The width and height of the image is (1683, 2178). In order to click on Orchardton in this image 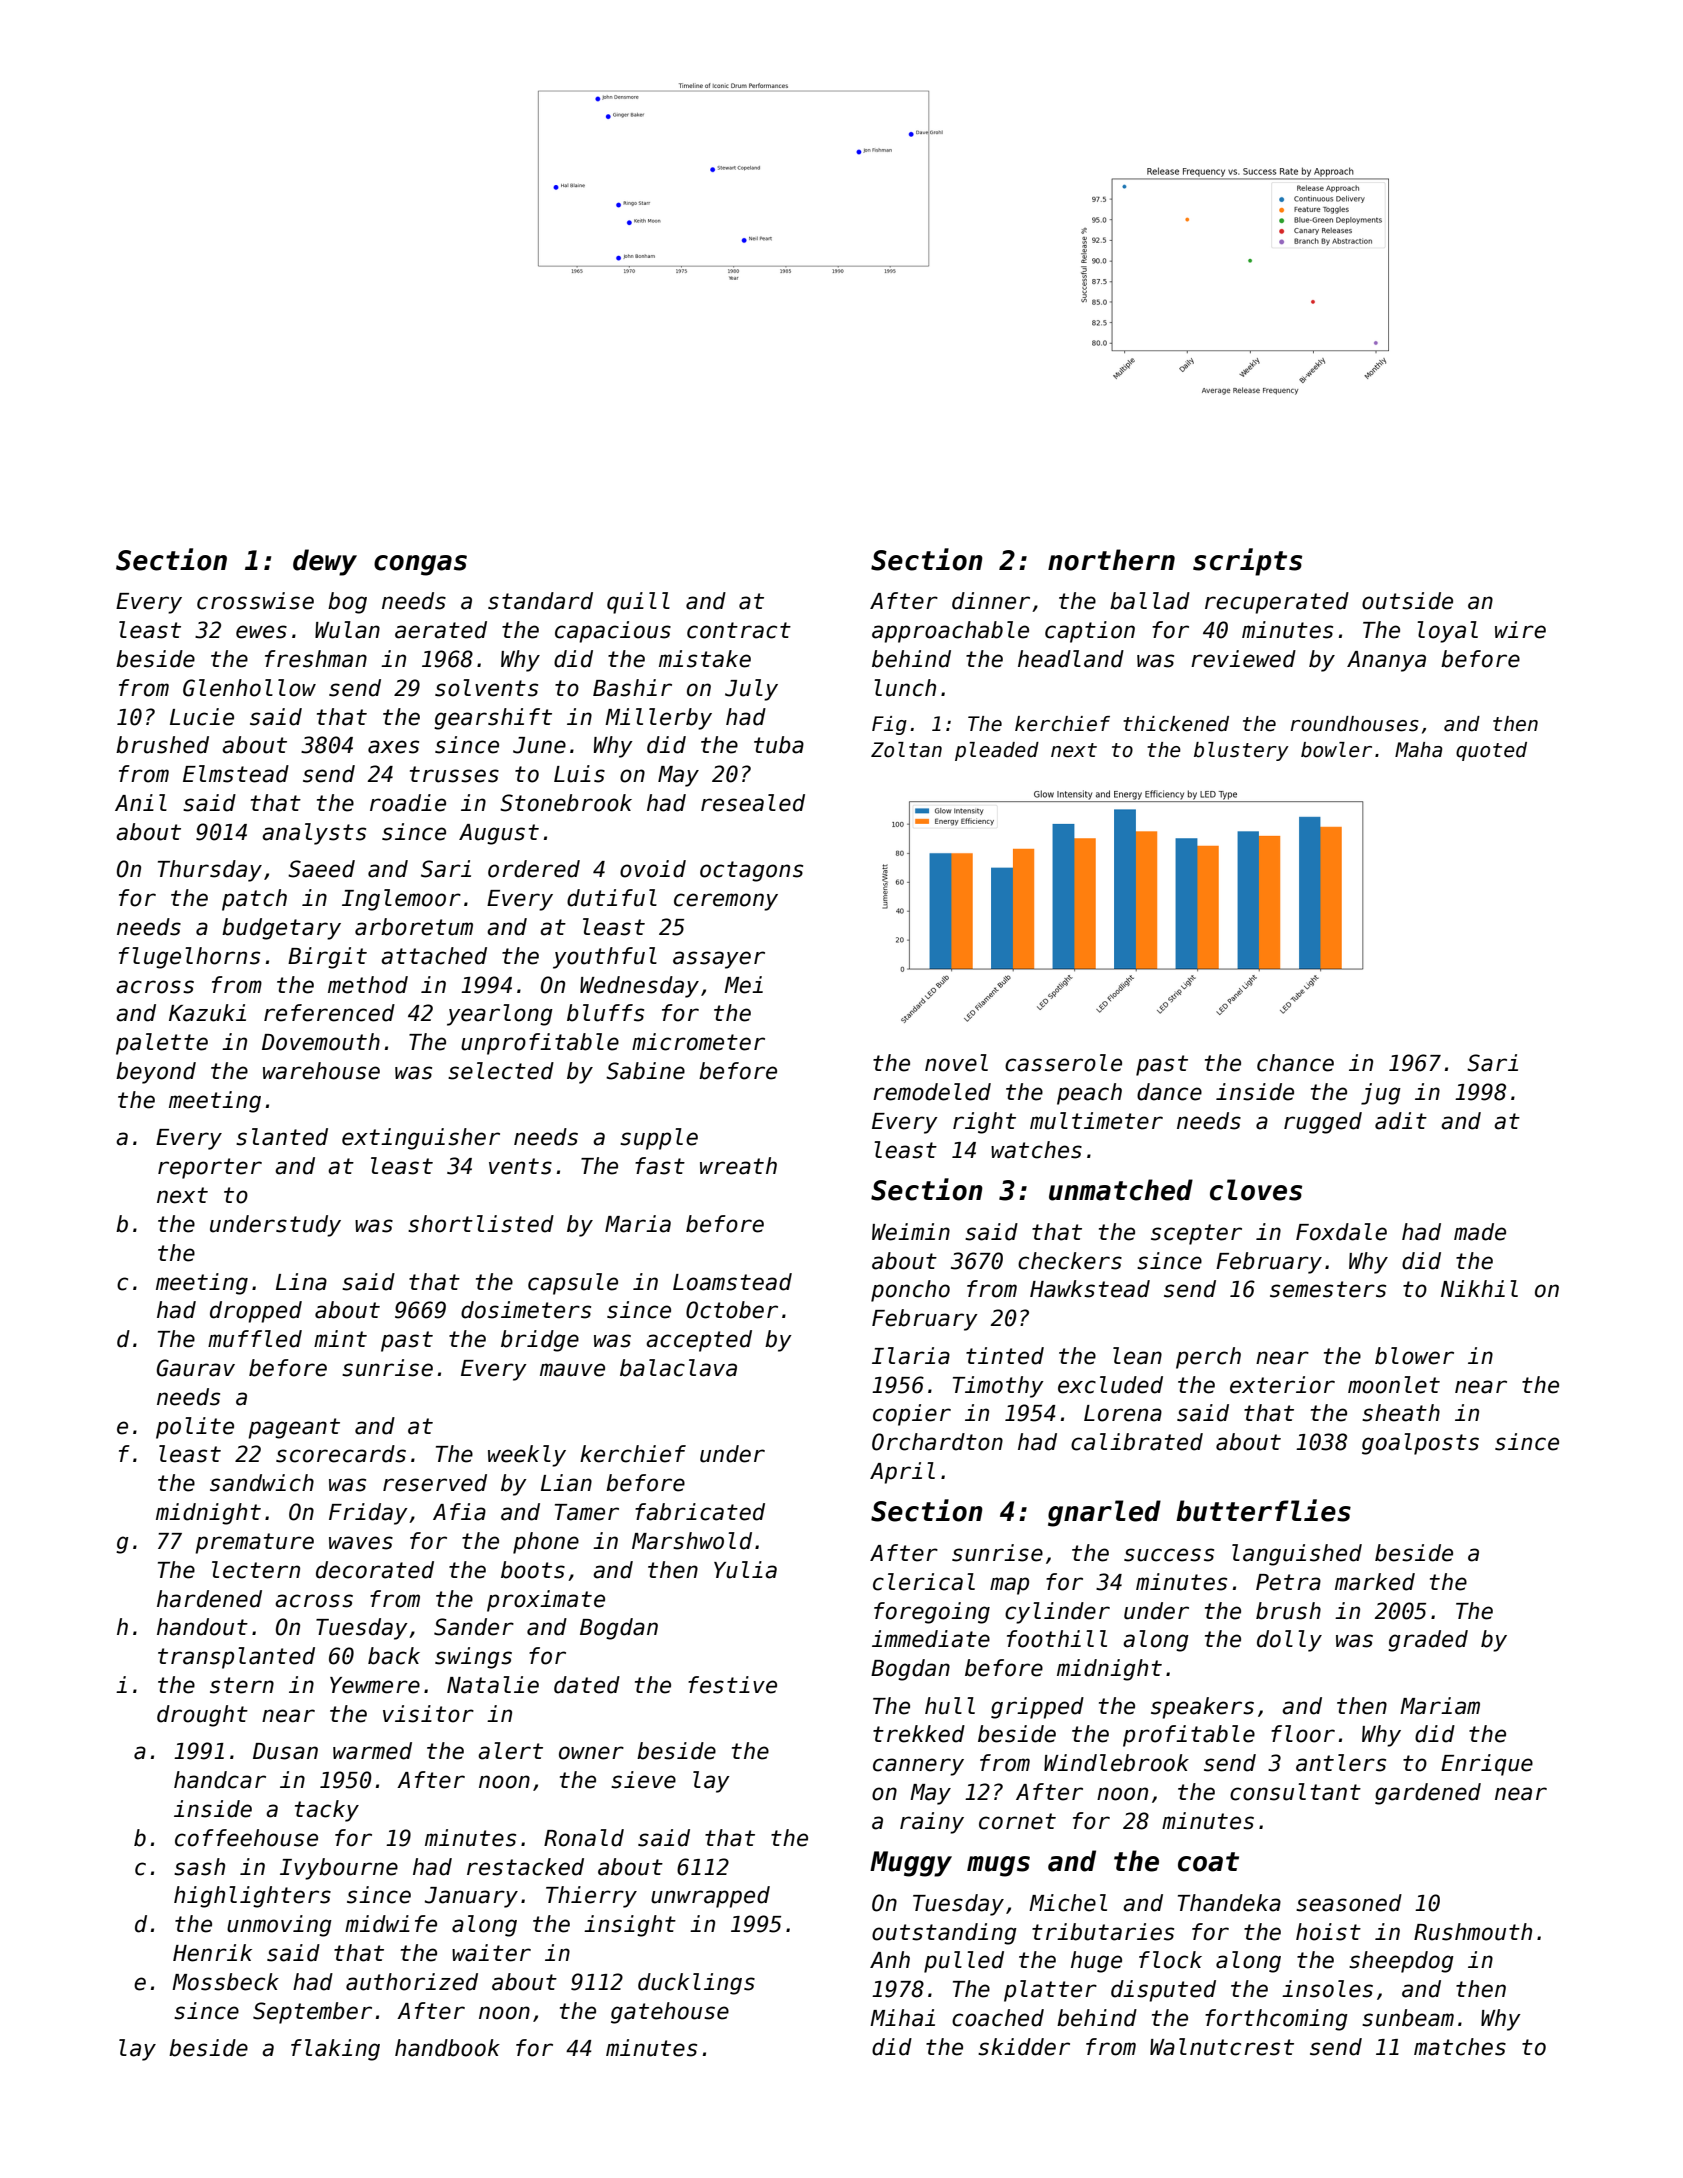, I will do `click(937, 1442)`.
